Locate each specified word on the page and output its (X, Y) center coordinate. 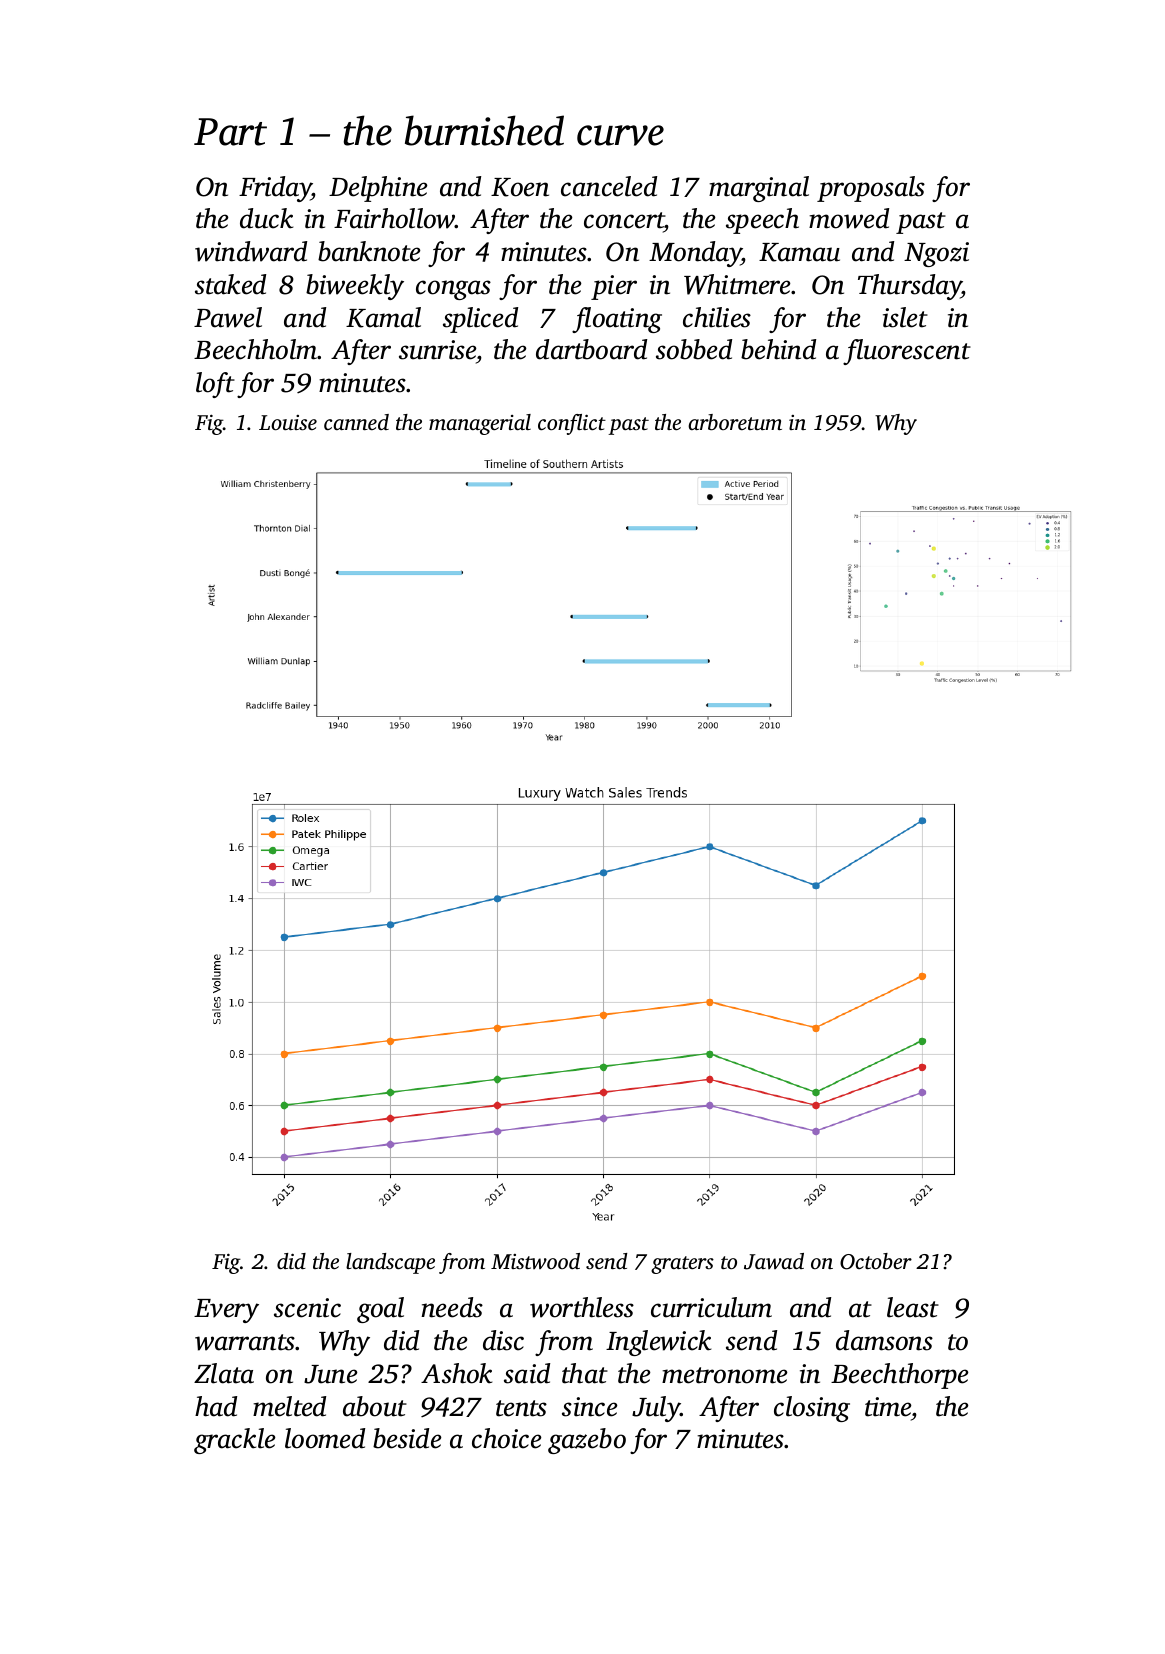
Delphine (378, 189)
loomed (325, 1438)
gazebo (587, 1441)
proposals (871, 189)
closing (812, 1409)
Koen (520, 187)
